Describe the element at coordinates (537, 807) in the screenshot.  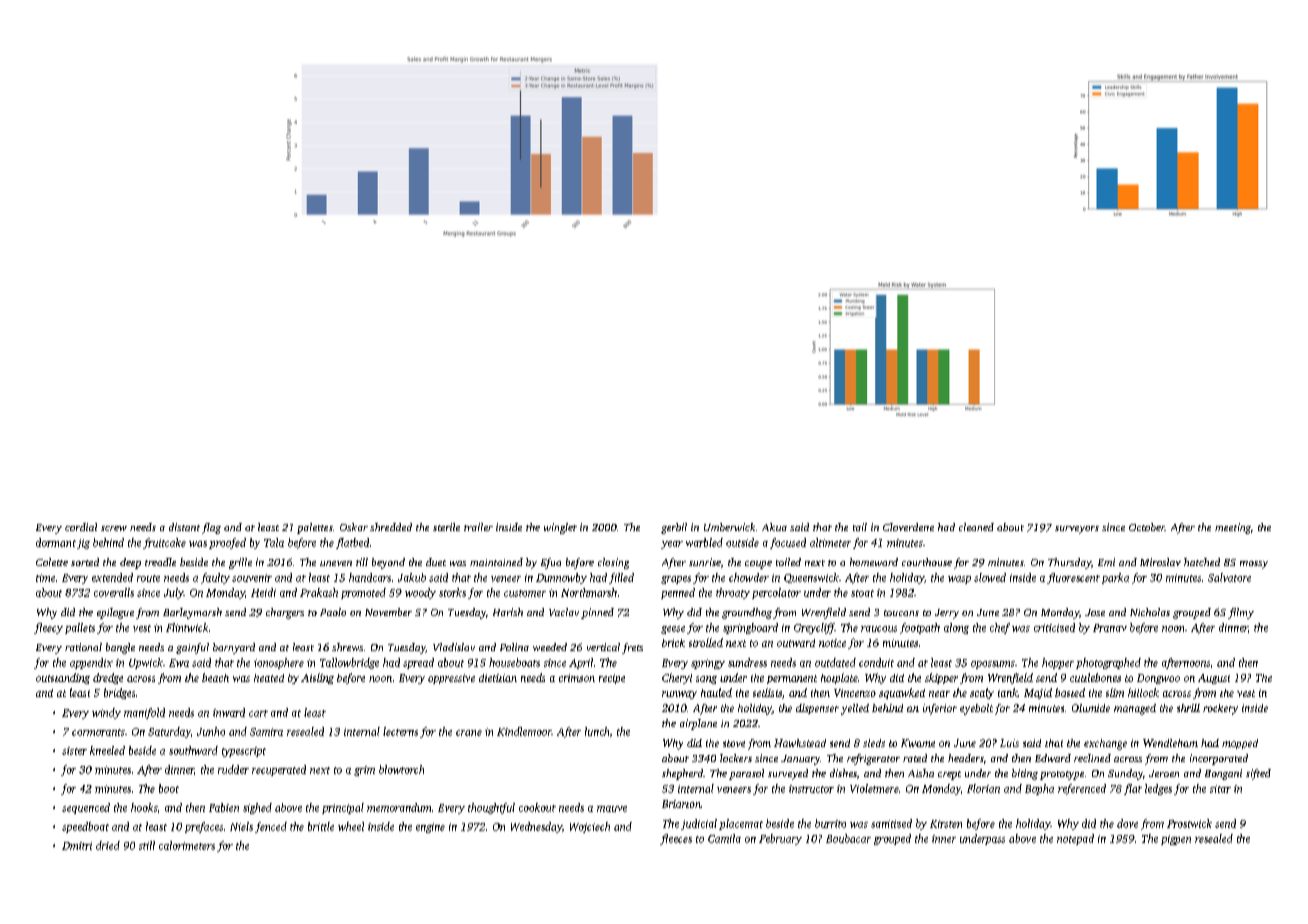
I see `cookout` at that location.
